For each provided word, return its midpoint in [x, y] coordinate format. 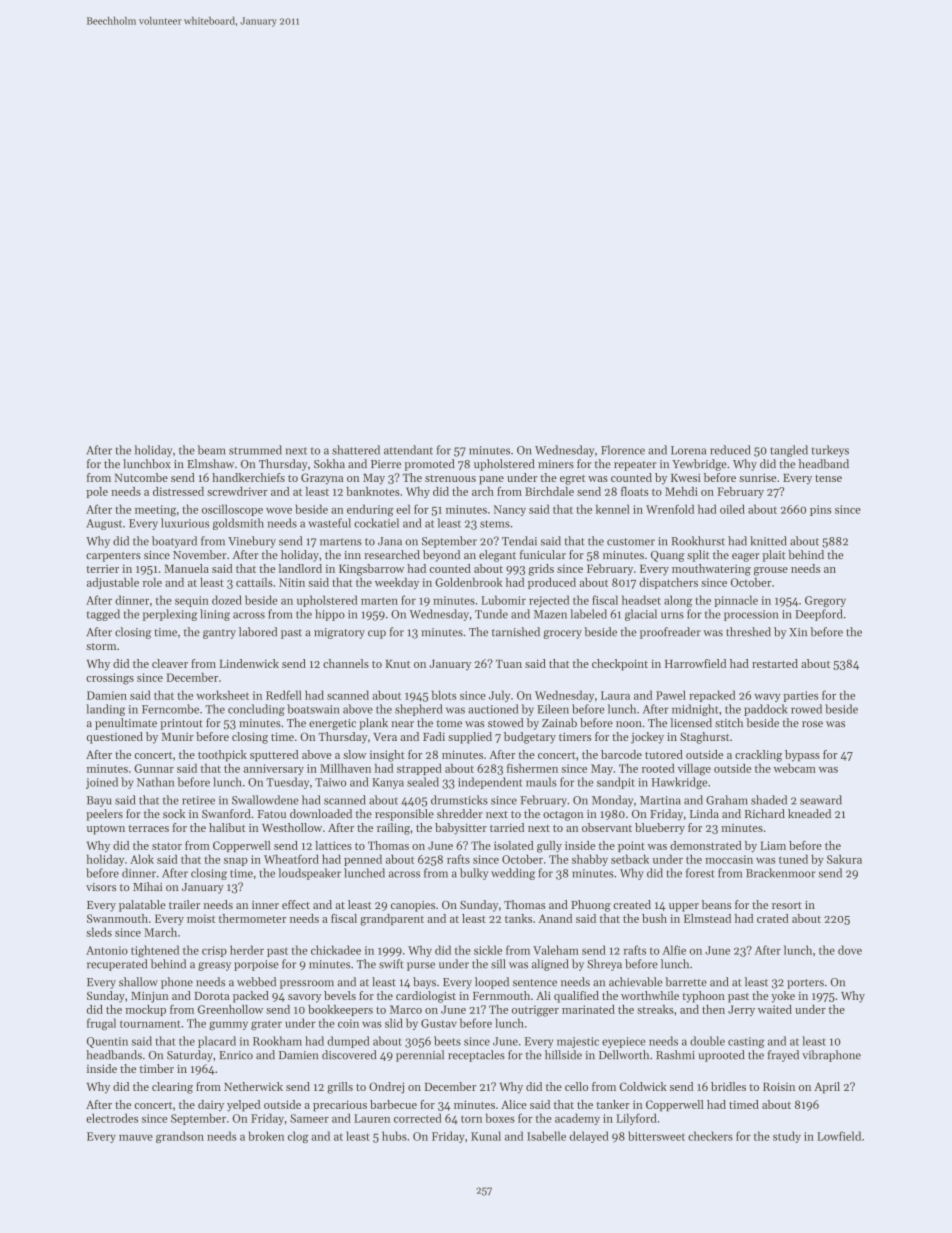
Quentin [107, 1042]
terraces [148, 828]
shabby [590, 860]
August [104, 524]
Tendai [519, 541]
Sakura [844, 859]
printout [181, 724]
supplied [470, 738]
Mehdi [681, 491]
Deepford [819, 615]
